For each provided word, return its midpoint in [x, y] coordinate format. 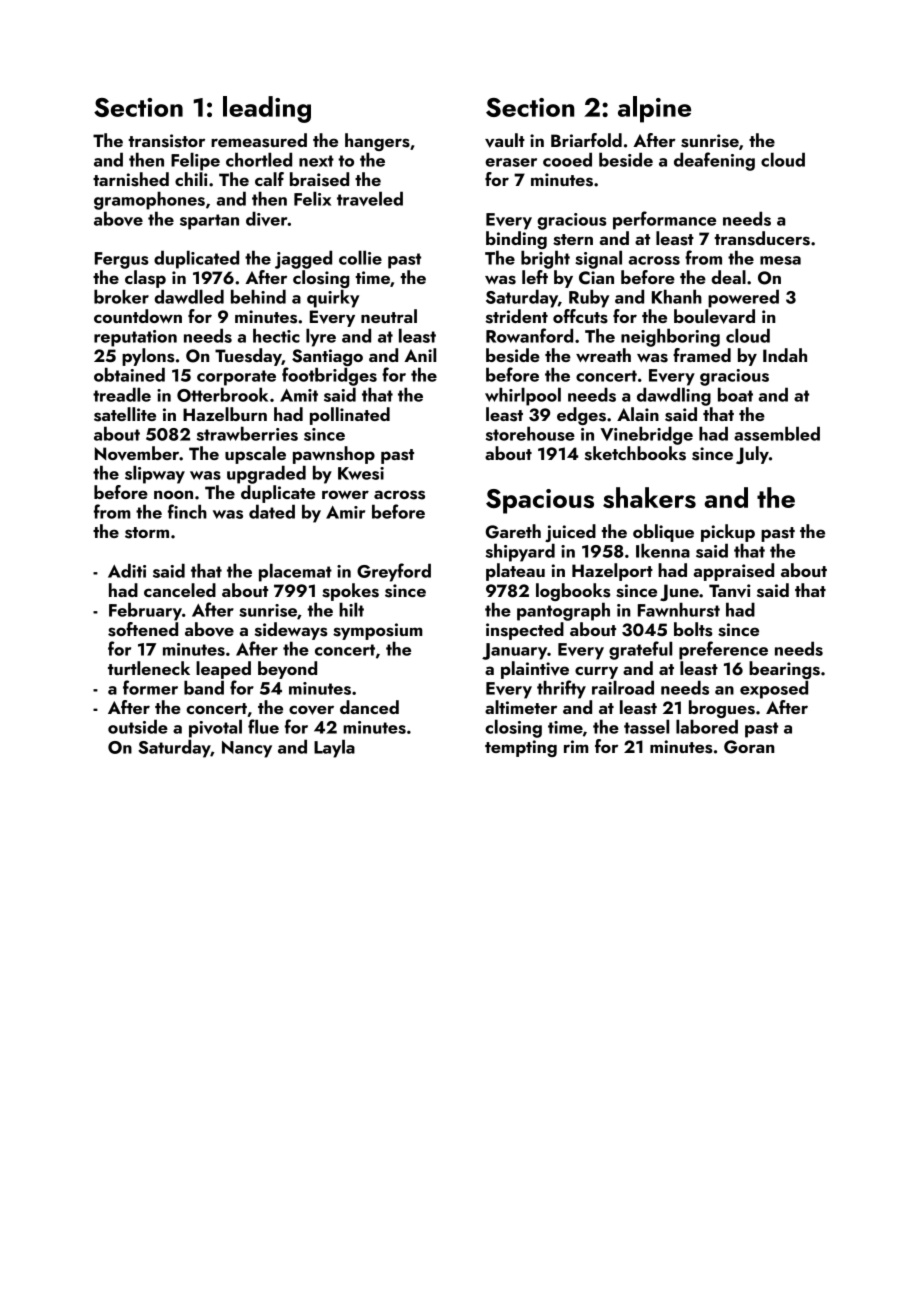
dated [272, 511]
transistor [166, 141]
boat [735, 394]
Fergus [122, 260]
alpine [654, 109]
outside [138, 726]
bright [545, 259]
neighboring [670, 337]
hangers [377, 142]
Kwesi [361, 473]
